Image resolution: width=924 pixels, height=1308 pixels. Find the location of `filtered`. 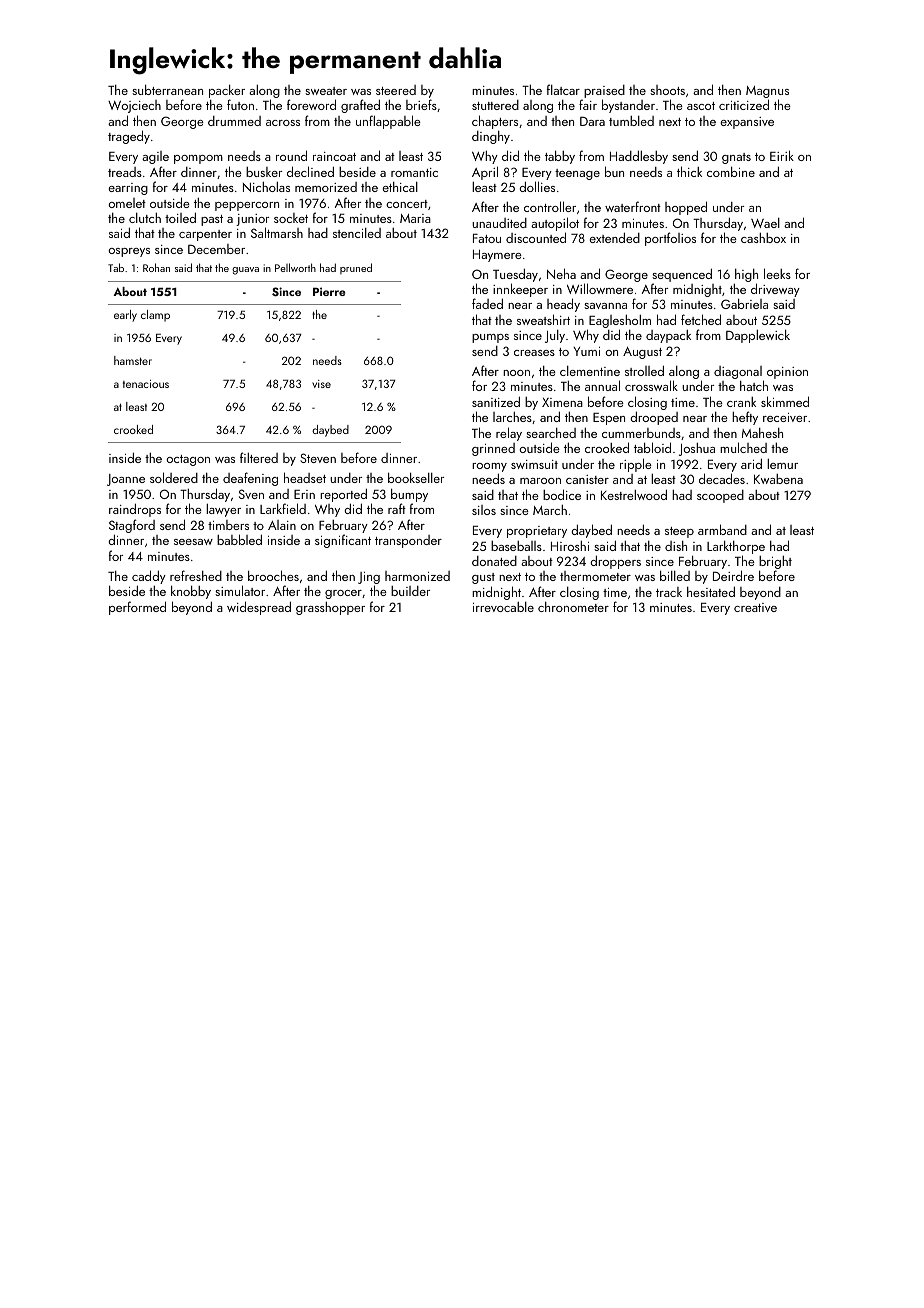

filtered is located at coordinates (259, 457).
